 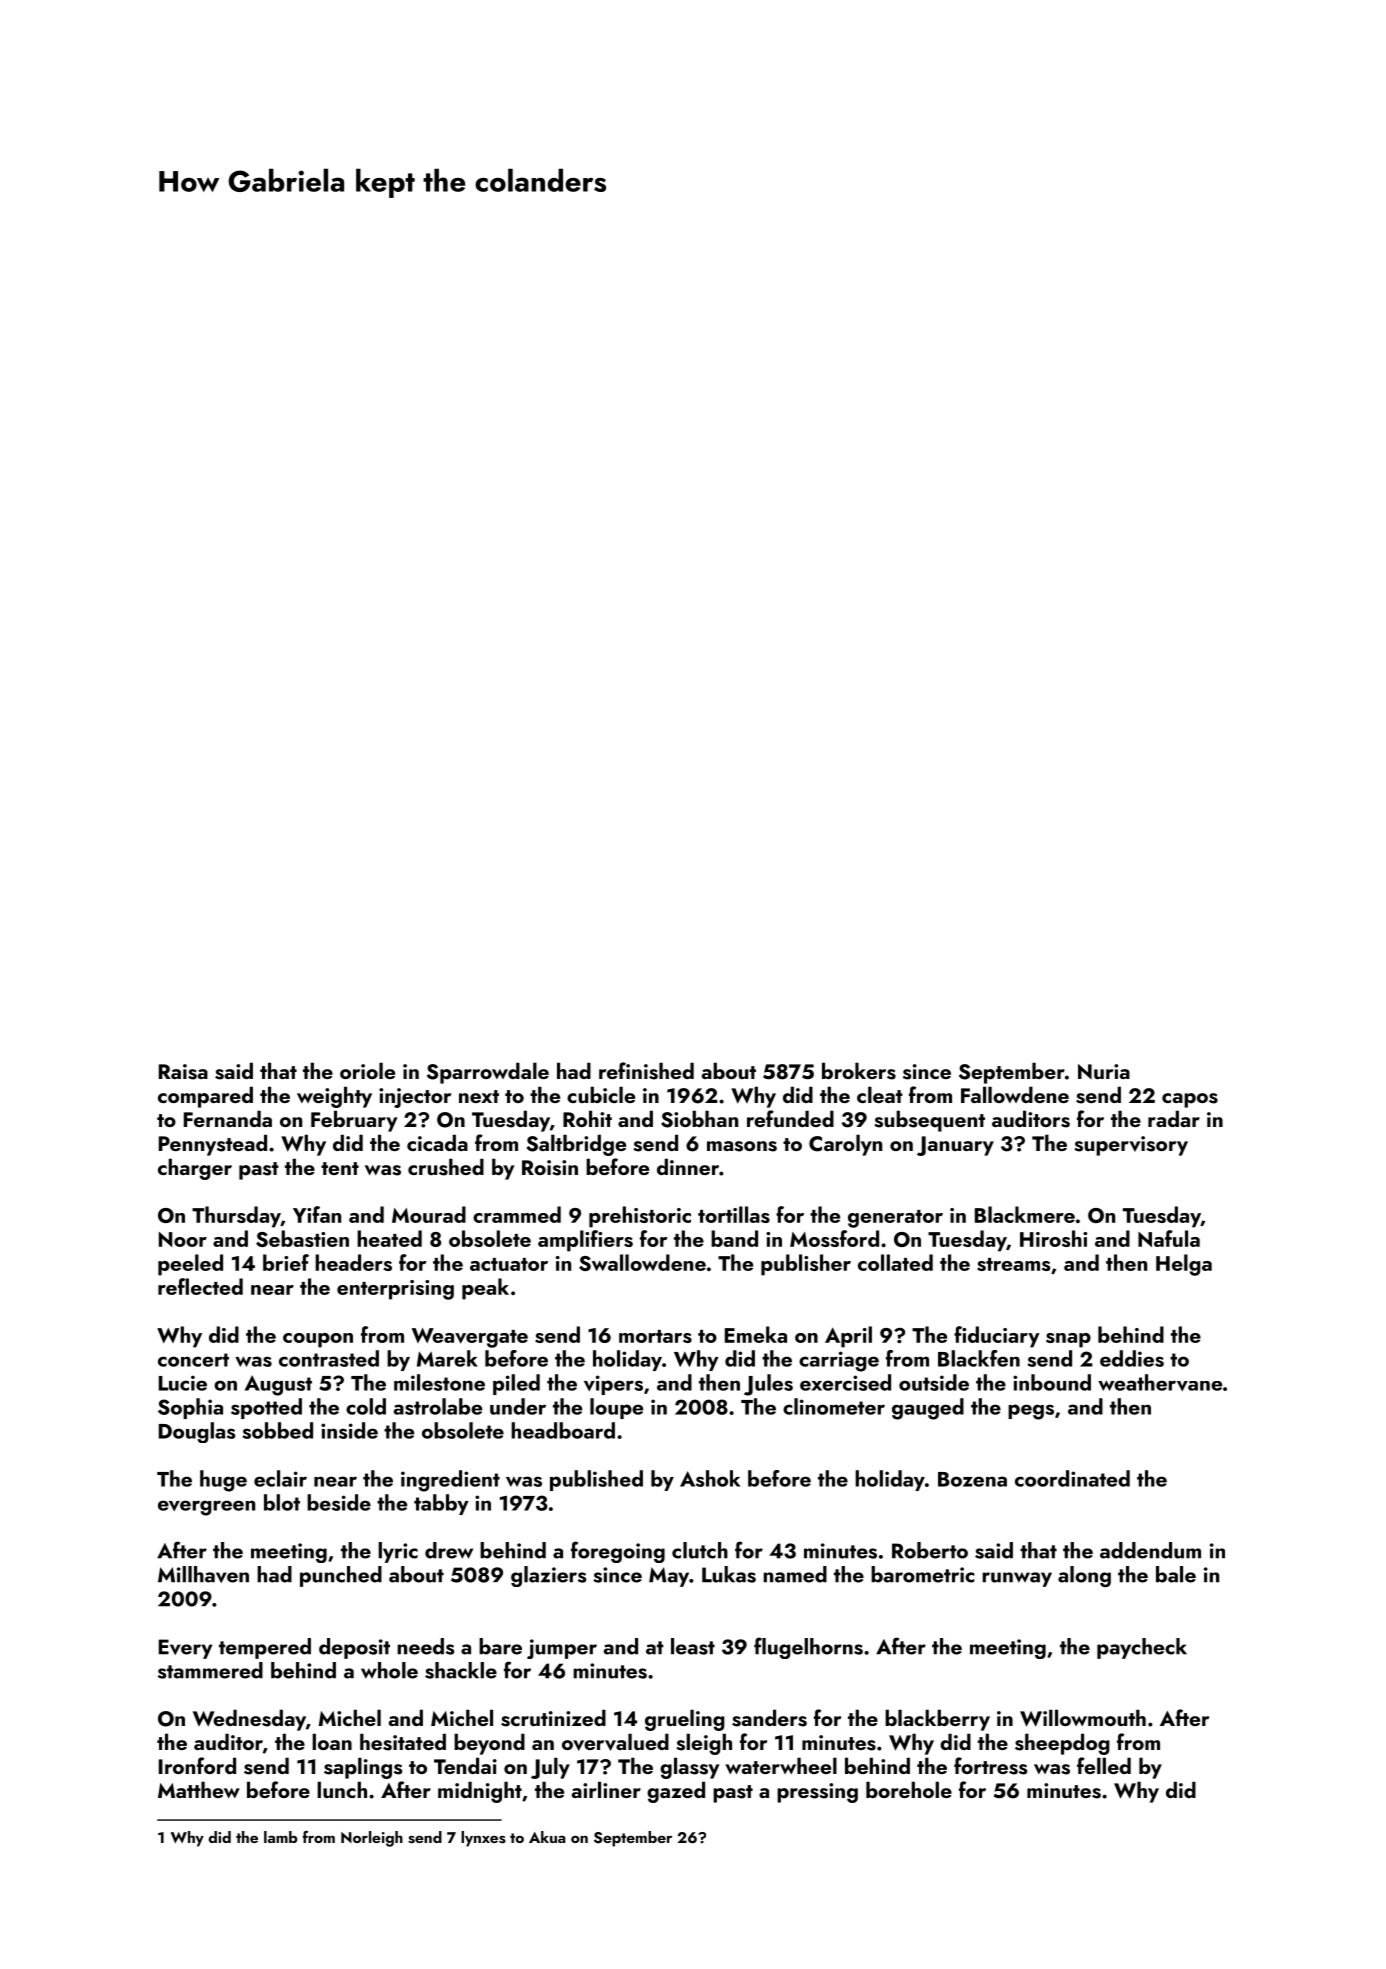 What do you see at coordinates (281, 1837) in the screenshot?
I see `lamb` at bounding box center [281, 1837].
